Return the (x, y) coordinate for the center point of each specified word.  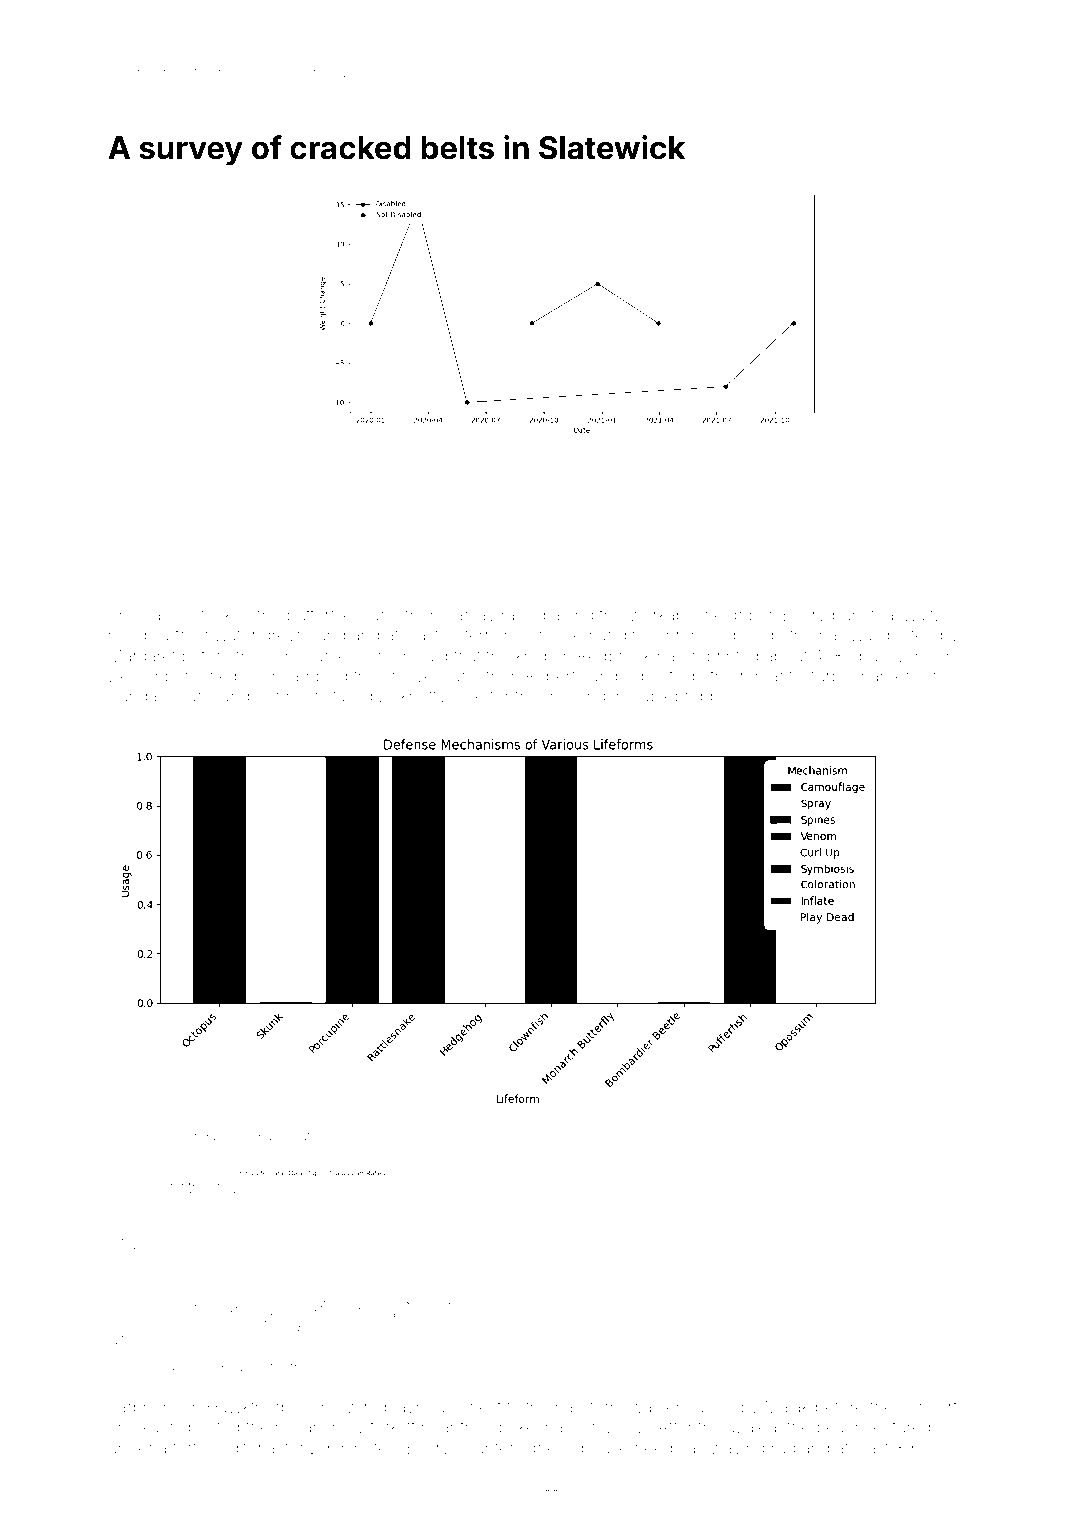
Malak (787, 1406)
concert (928, 1408)
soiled (205, 1367)
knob (535, 656)
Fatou (310, 1136)
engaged (700, 1409)
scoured (356, 1137)
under (131, 1448)
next (485, 1408)
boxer (256, 676)
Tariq (246, 1137)
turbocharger (860, 678)
